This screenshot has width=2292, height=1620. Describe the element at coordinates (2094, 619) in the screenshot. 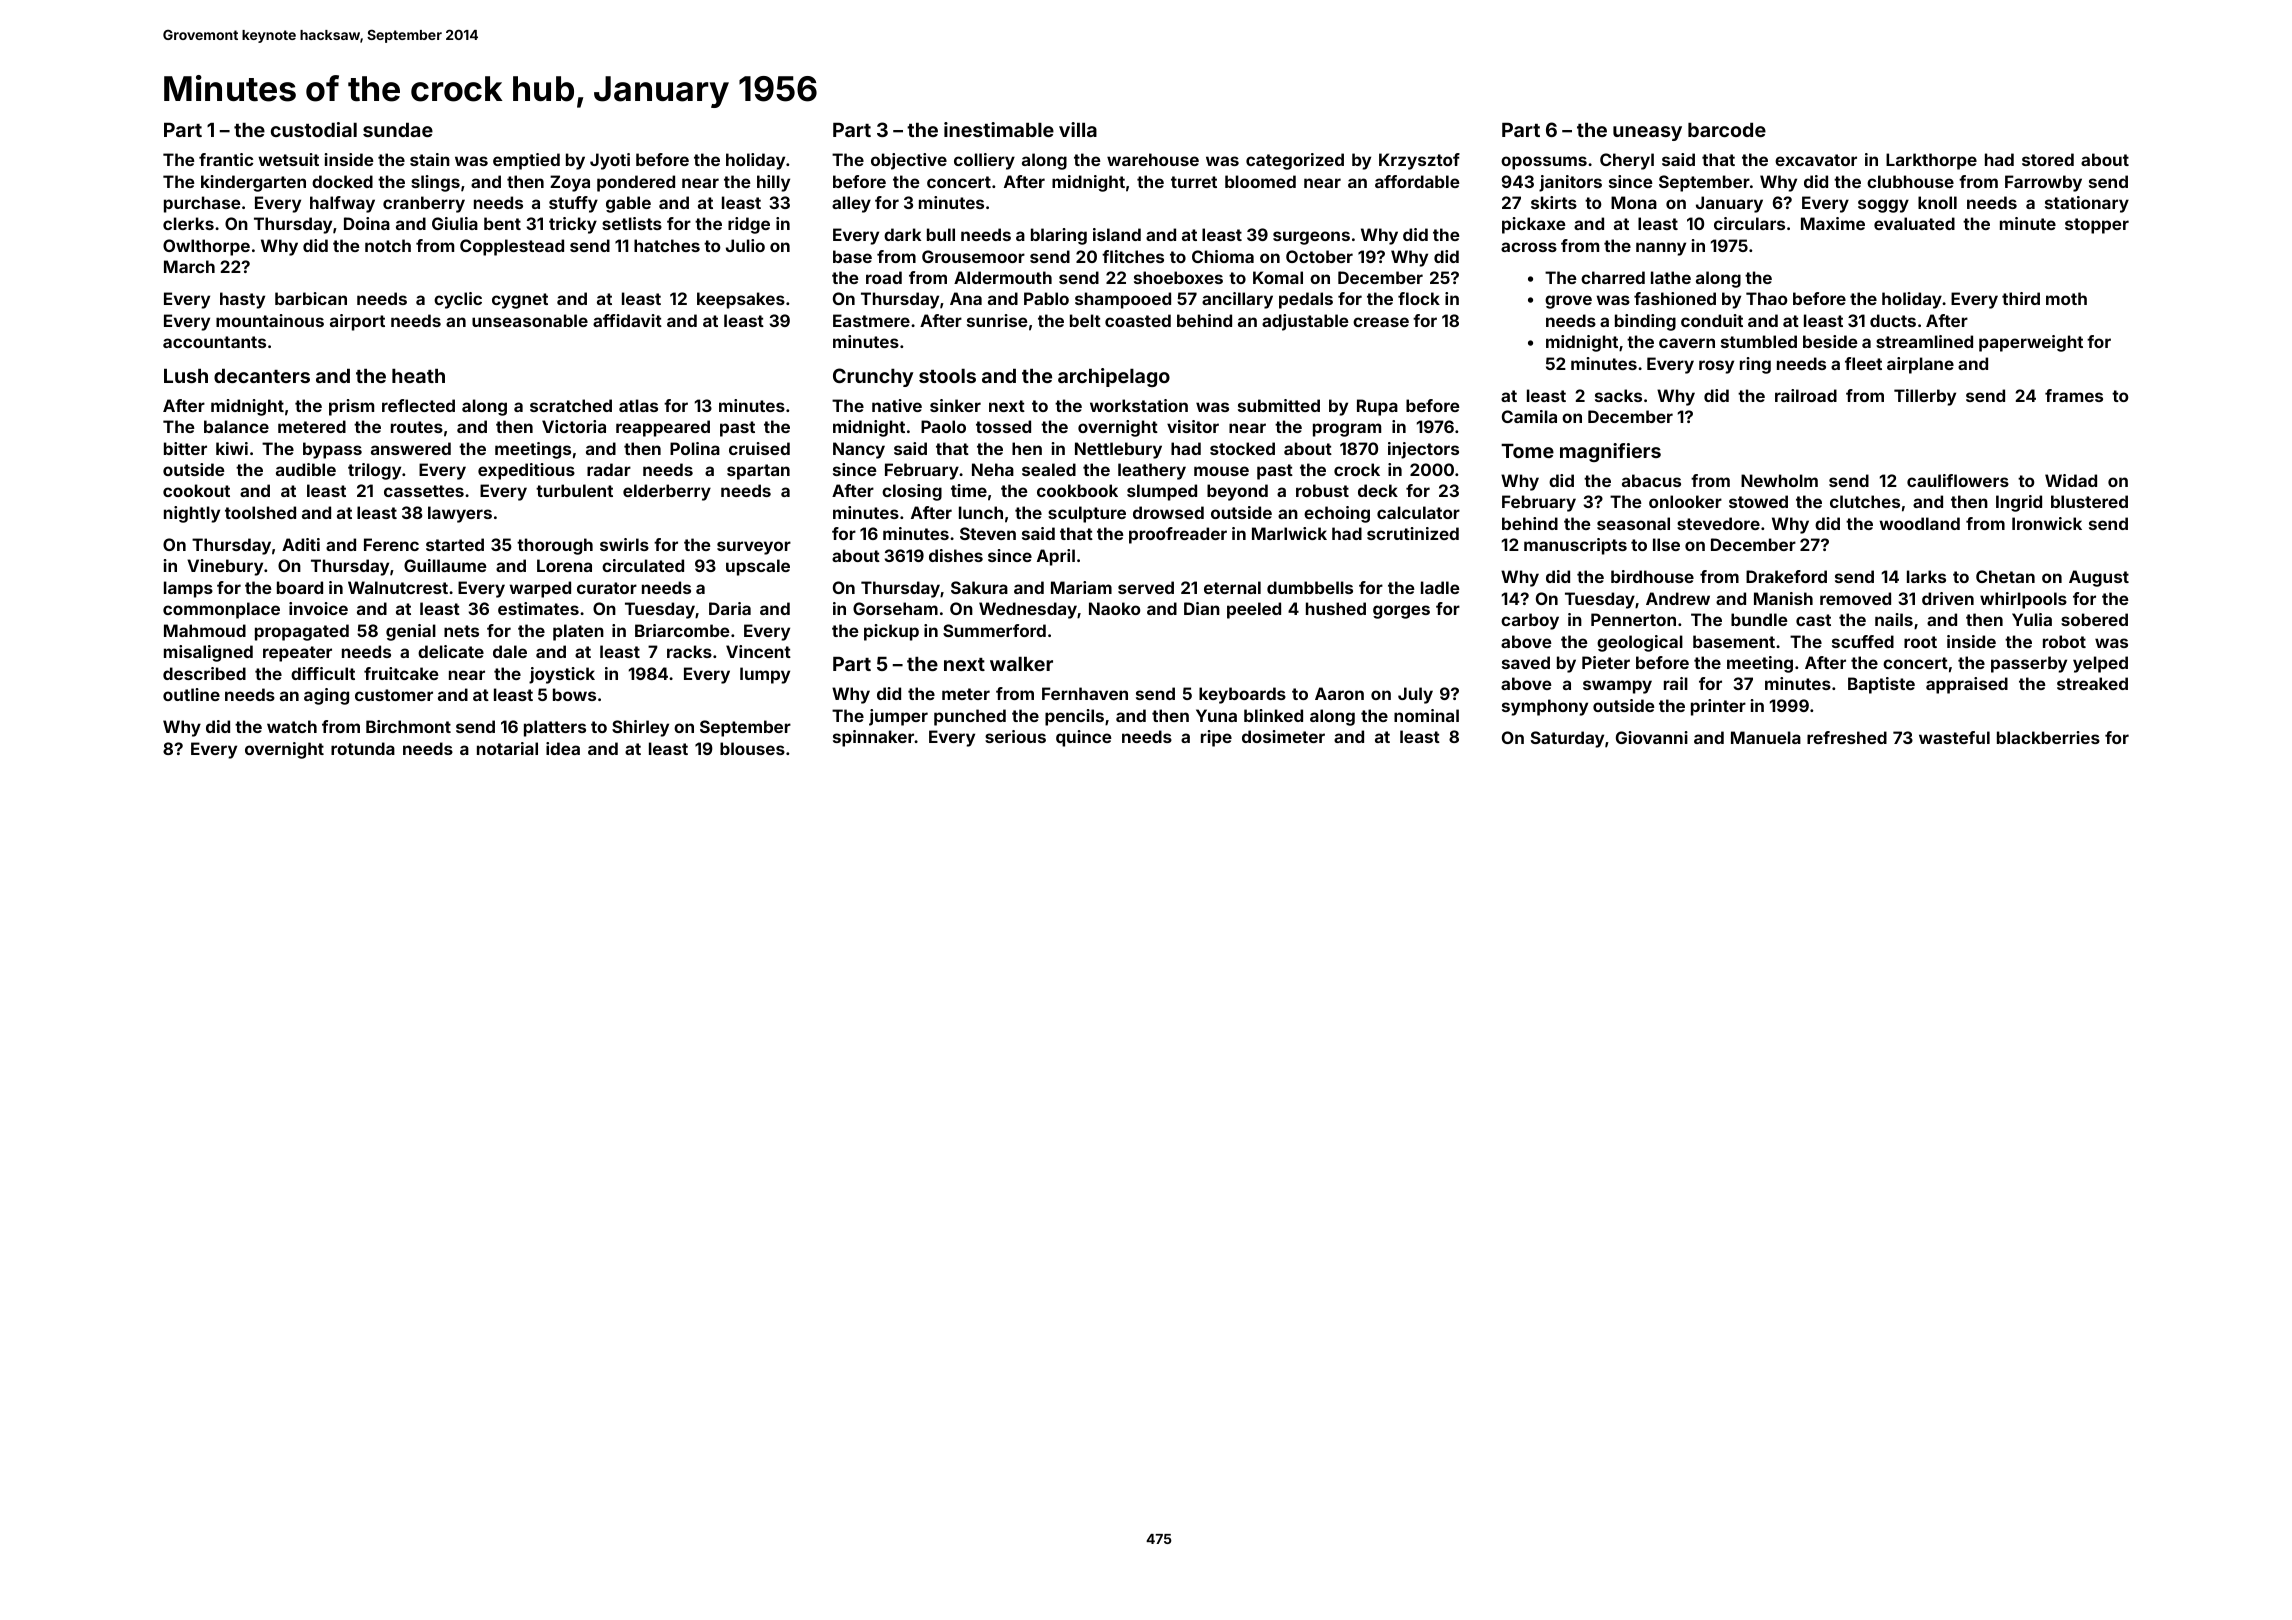

I see `sobered` at that location.
